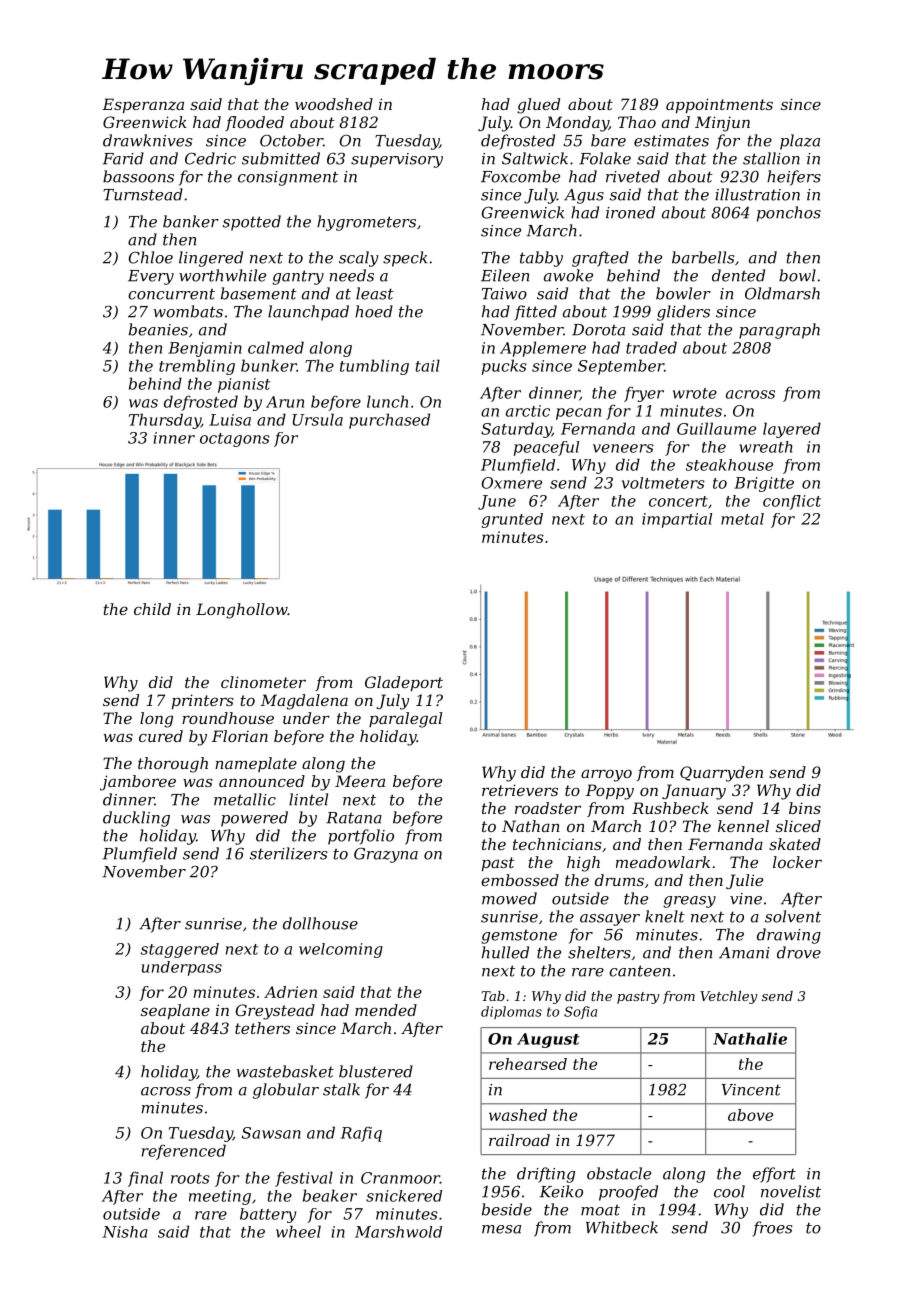 This screenshot has height=1308, width=924. What do you see at coordinates (262, 1028) in the screenshot?
I see `tethers` at bounding box center [262, 1028].
